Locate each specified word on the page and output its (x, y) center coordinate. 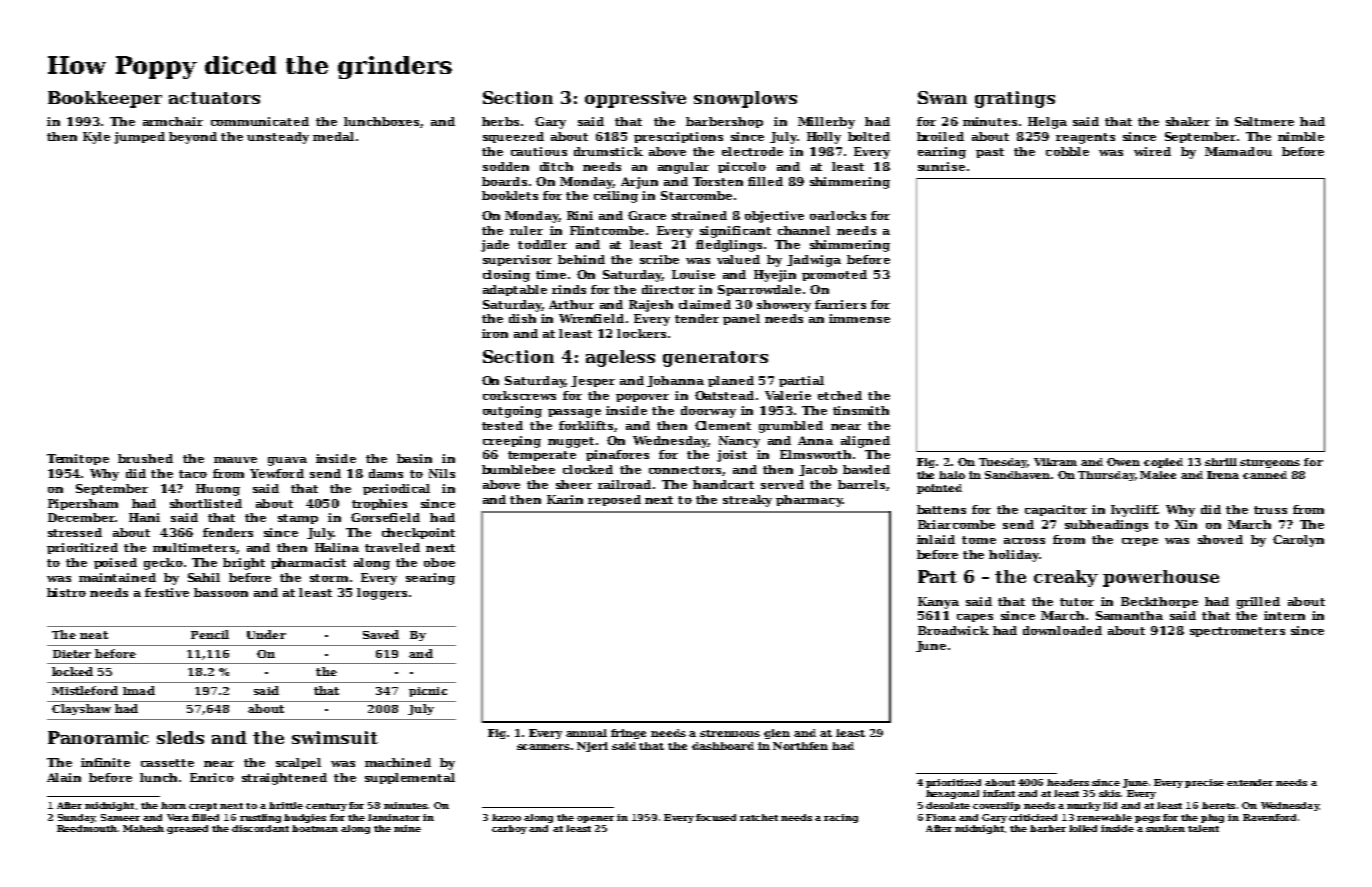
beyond (193, 138)
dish (522, 318)
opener (595, 819)
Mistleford (85, 690)
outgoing (512, 412)
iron (495, 333)
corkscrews (519, 395)
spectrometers (1237, 632)
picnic (428, 692)
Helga (1047, 123)
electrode (752, 151)
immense (859, 318)
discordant (260, 828)
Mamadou (1238, 151)
